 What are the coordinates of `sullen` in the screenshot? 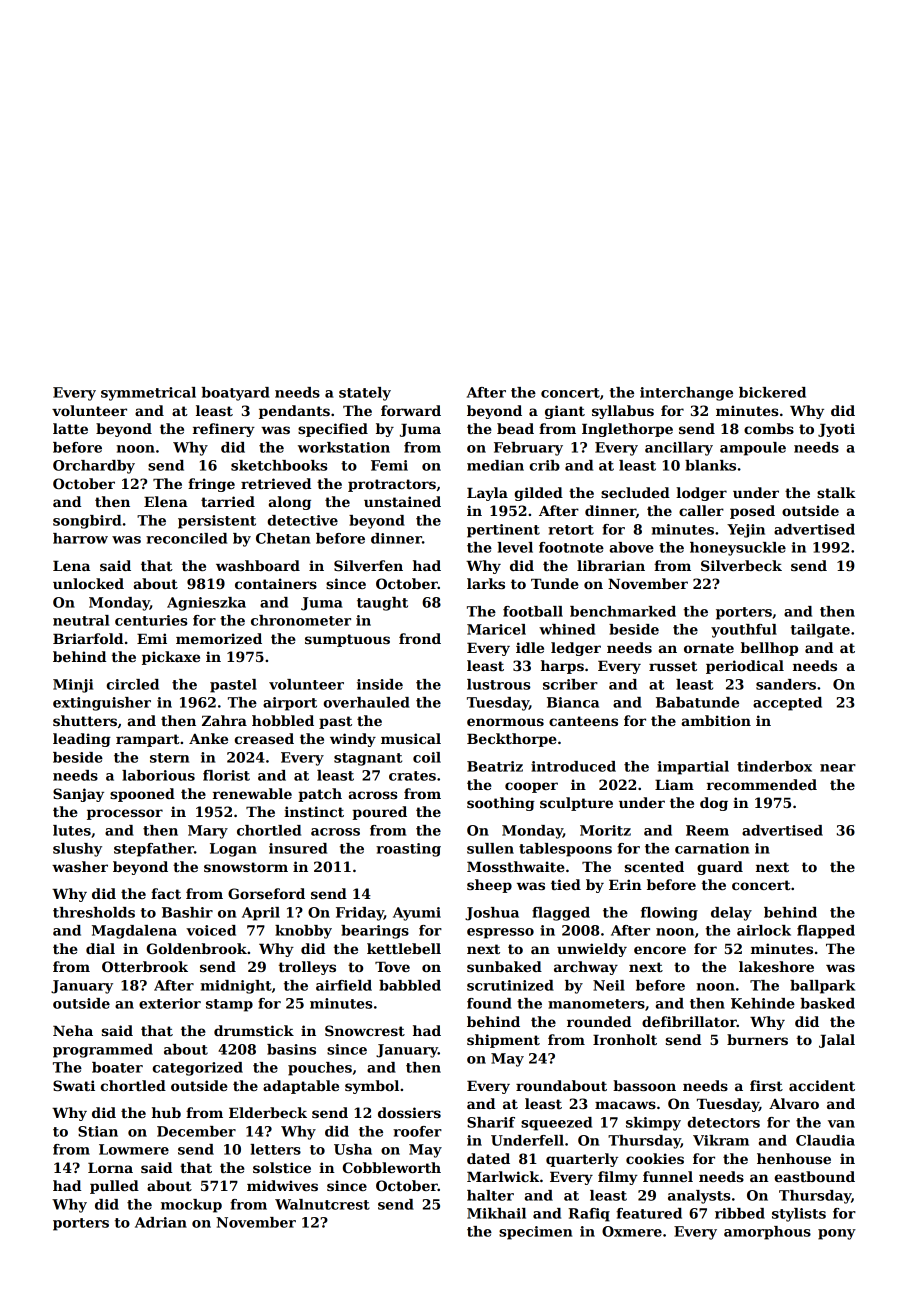 It's located at (490, 848).
